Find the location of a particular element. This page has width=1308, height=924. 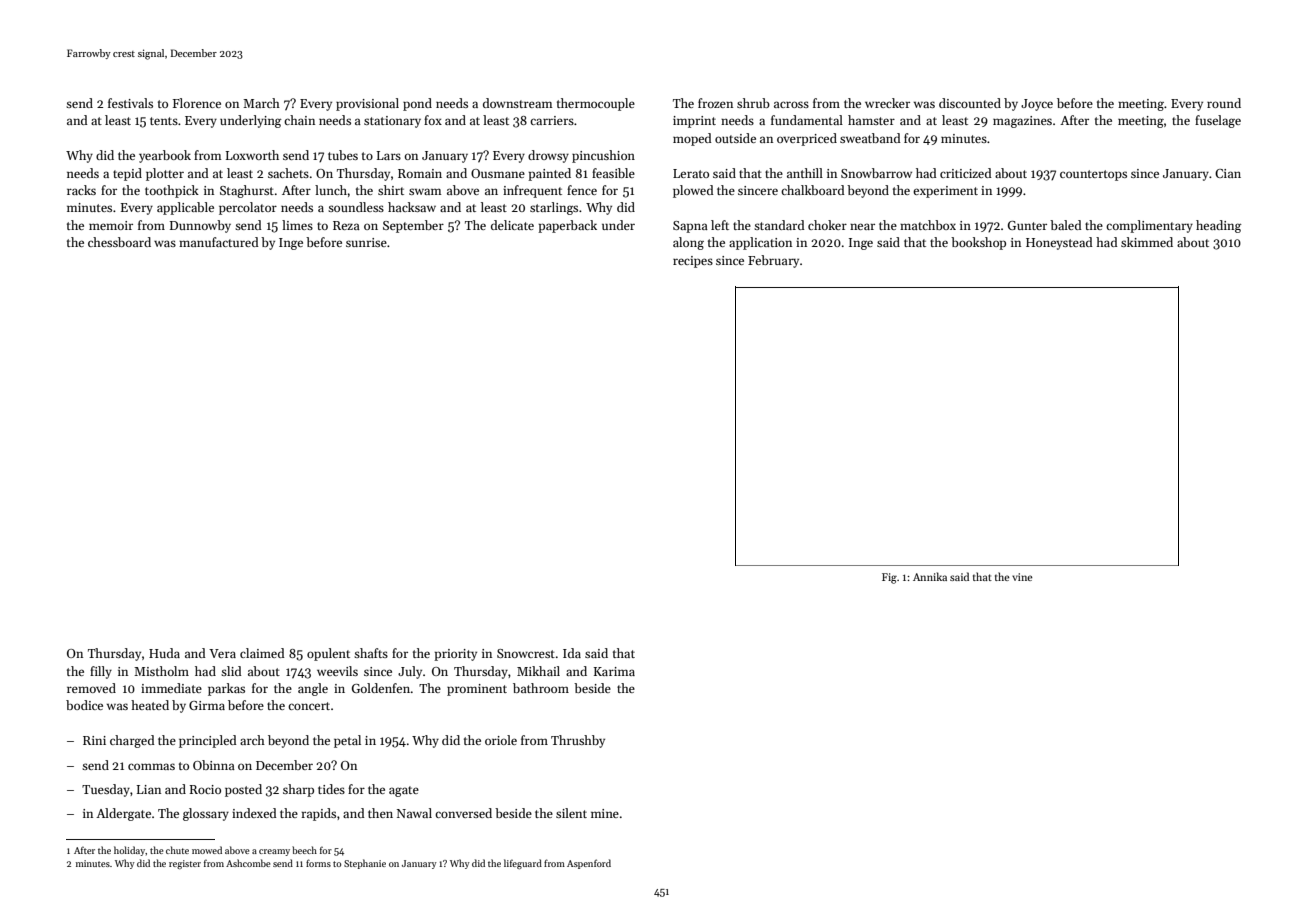

chessboard is located at coordinates (119, 242).
